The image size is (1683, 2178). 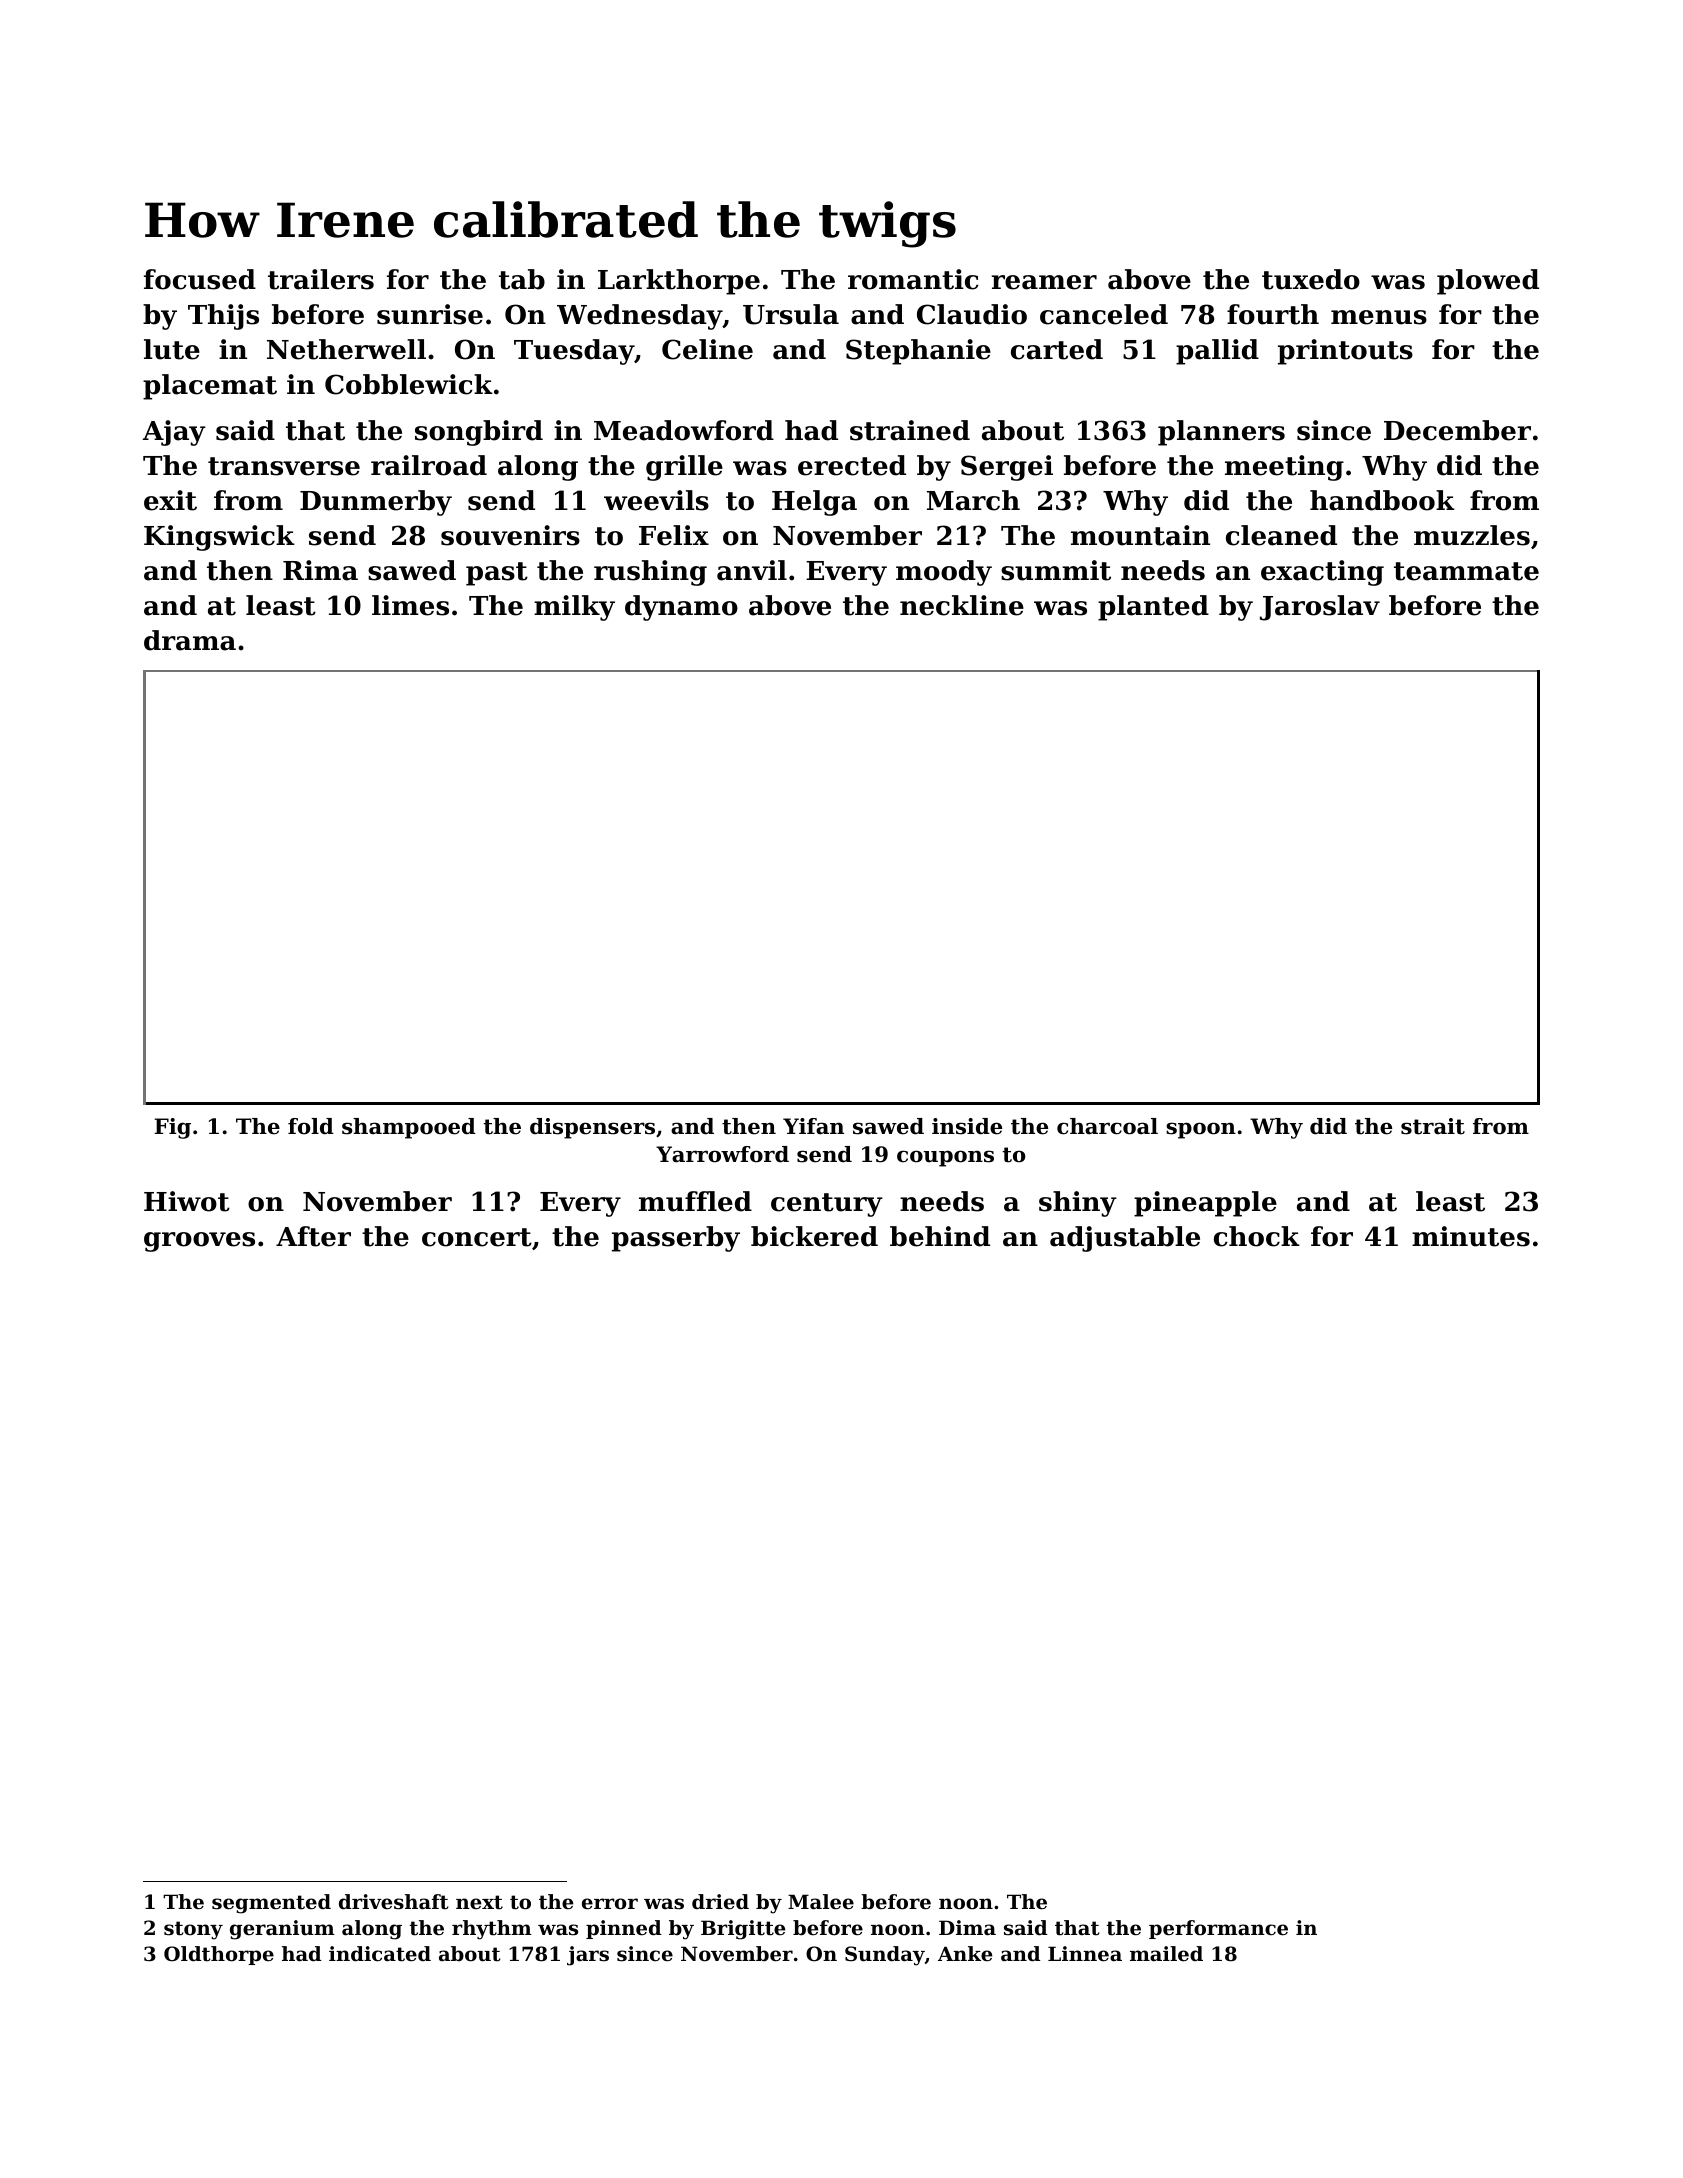 What do you see at coordinates (676, 1239) in the page?
I see `passerby` at bounding box center [676, 1239].
